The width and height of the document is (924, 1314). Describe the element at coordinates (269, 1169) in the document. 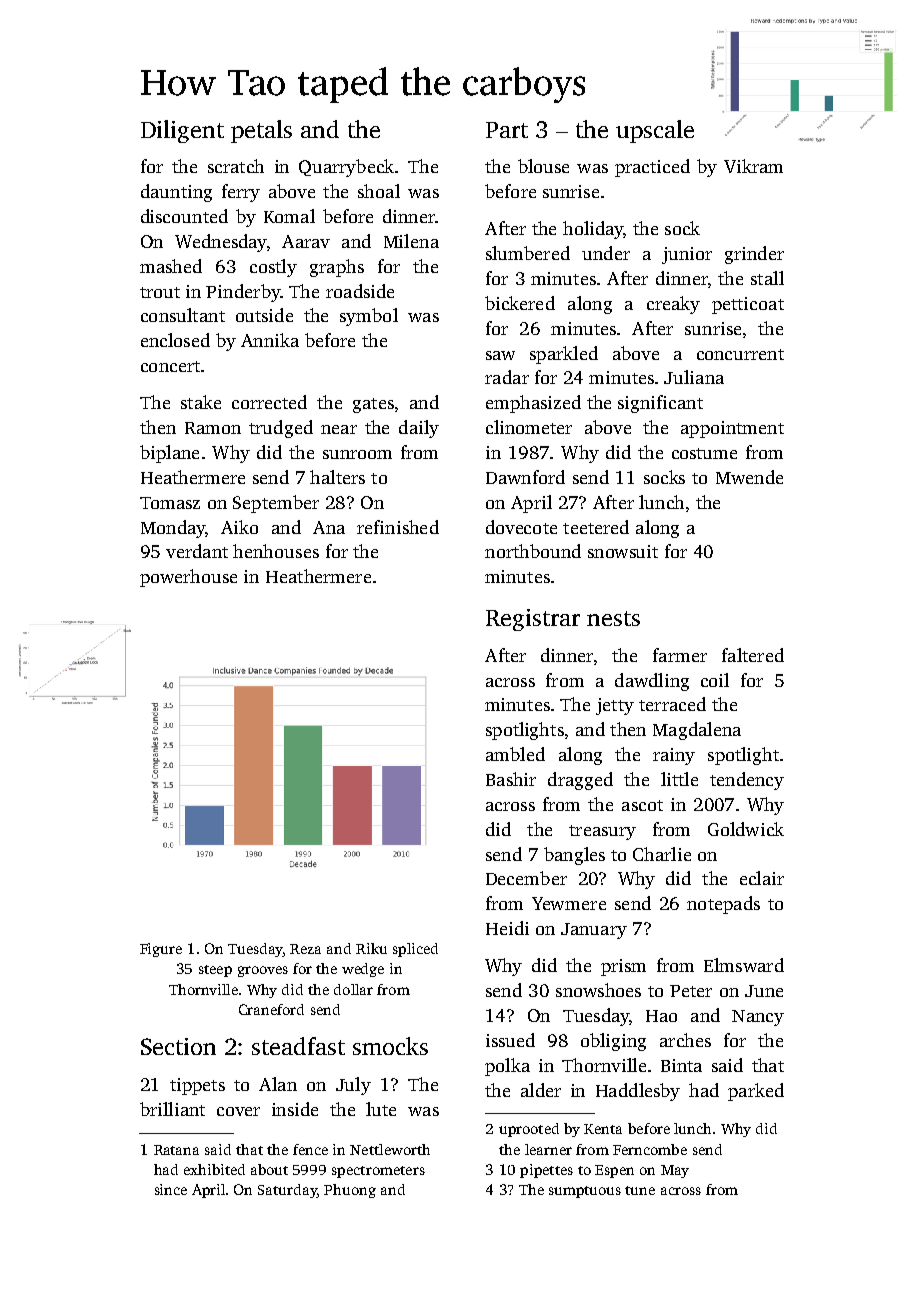

I see `about` at that location.
